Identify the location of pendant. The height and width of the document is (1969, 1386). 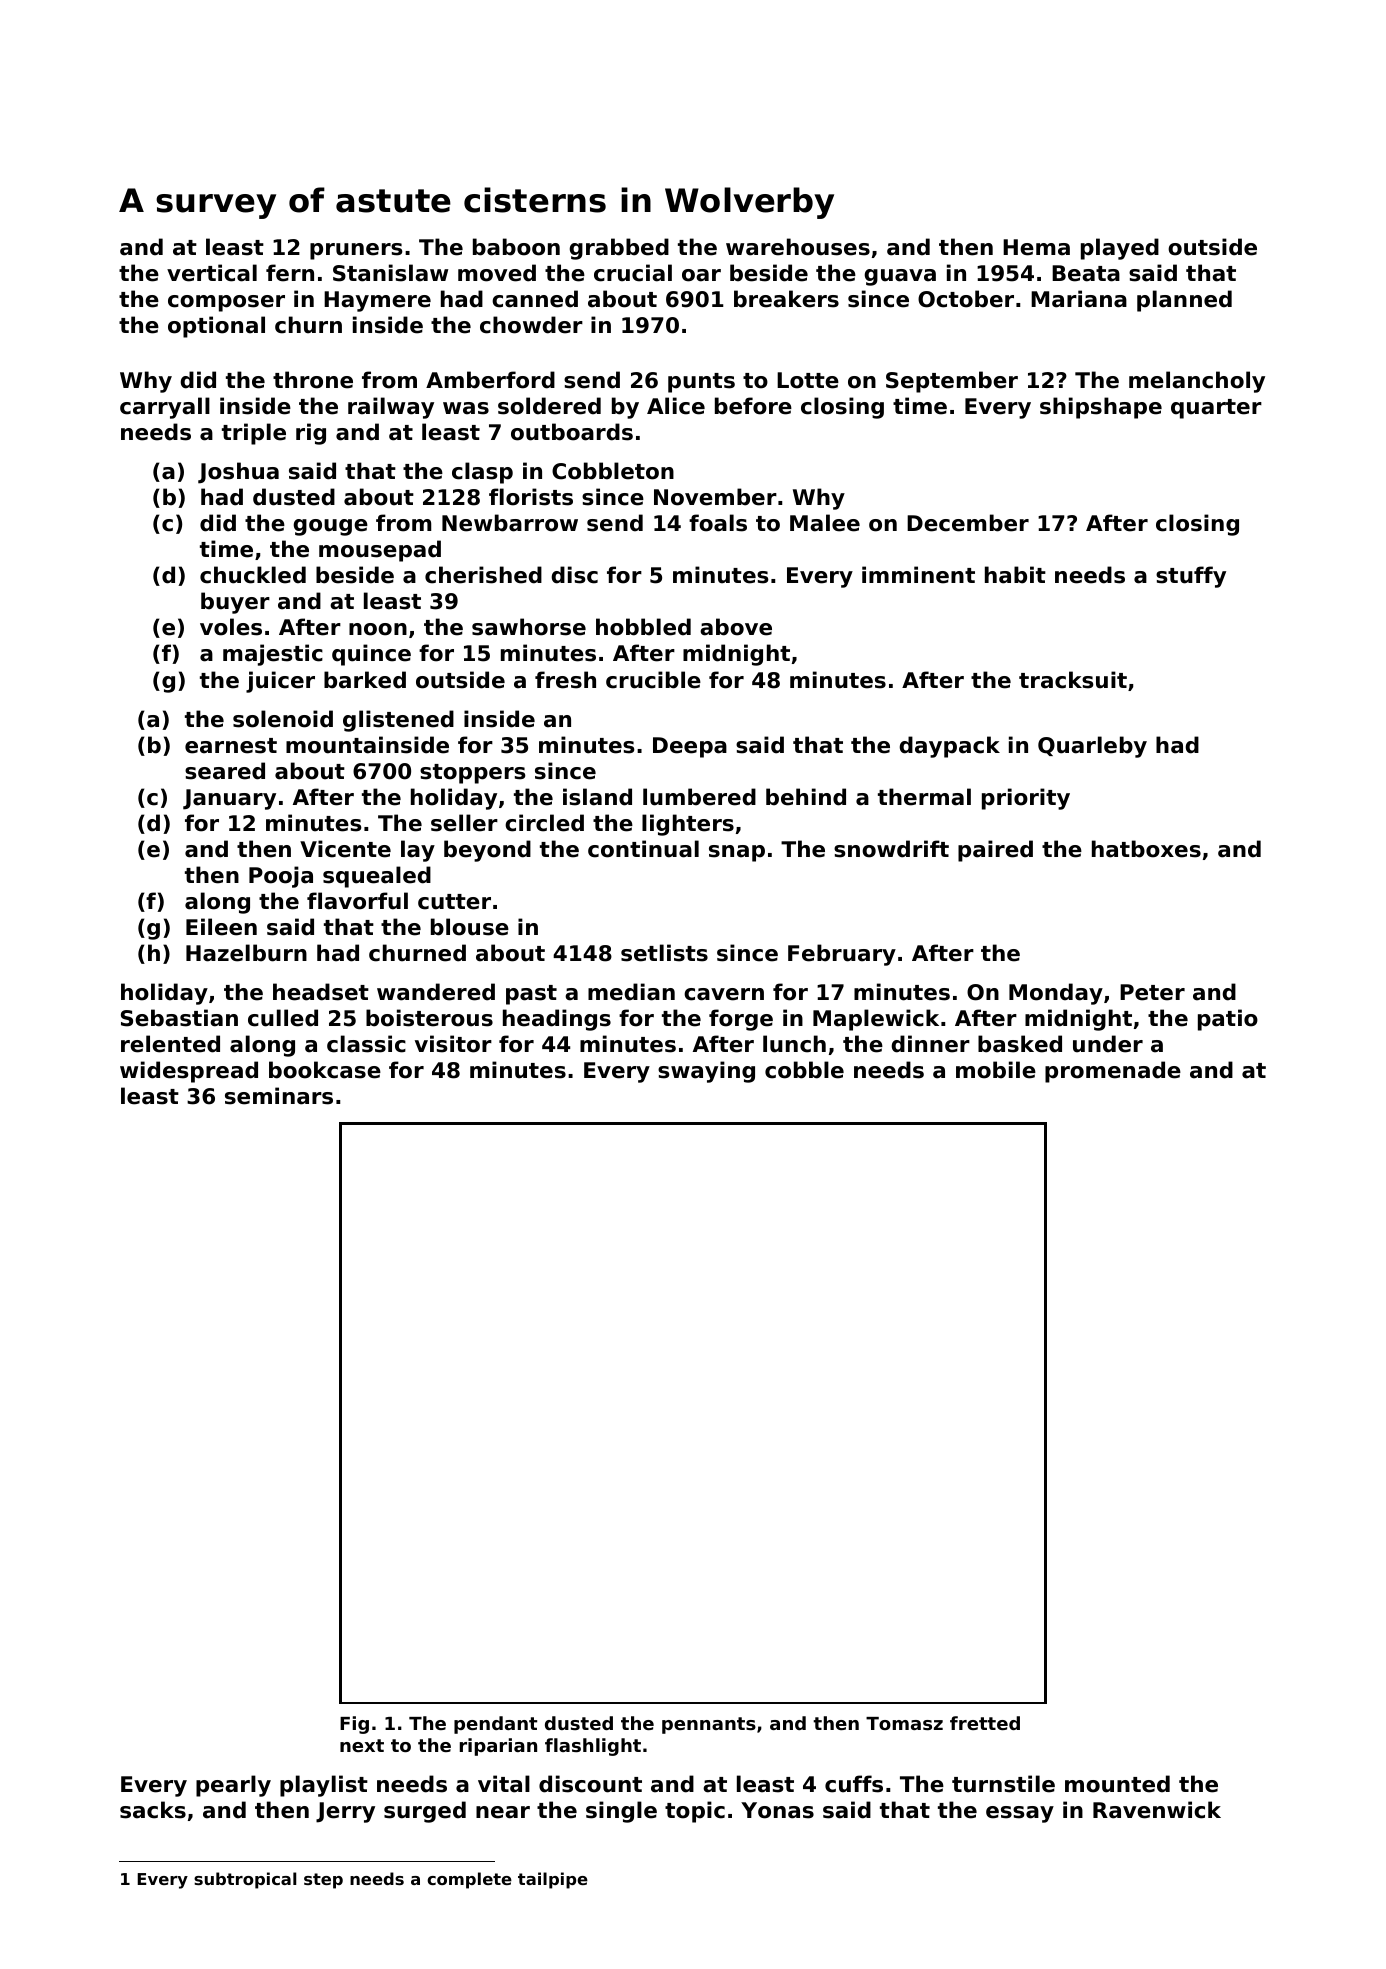
(495, 1725).
